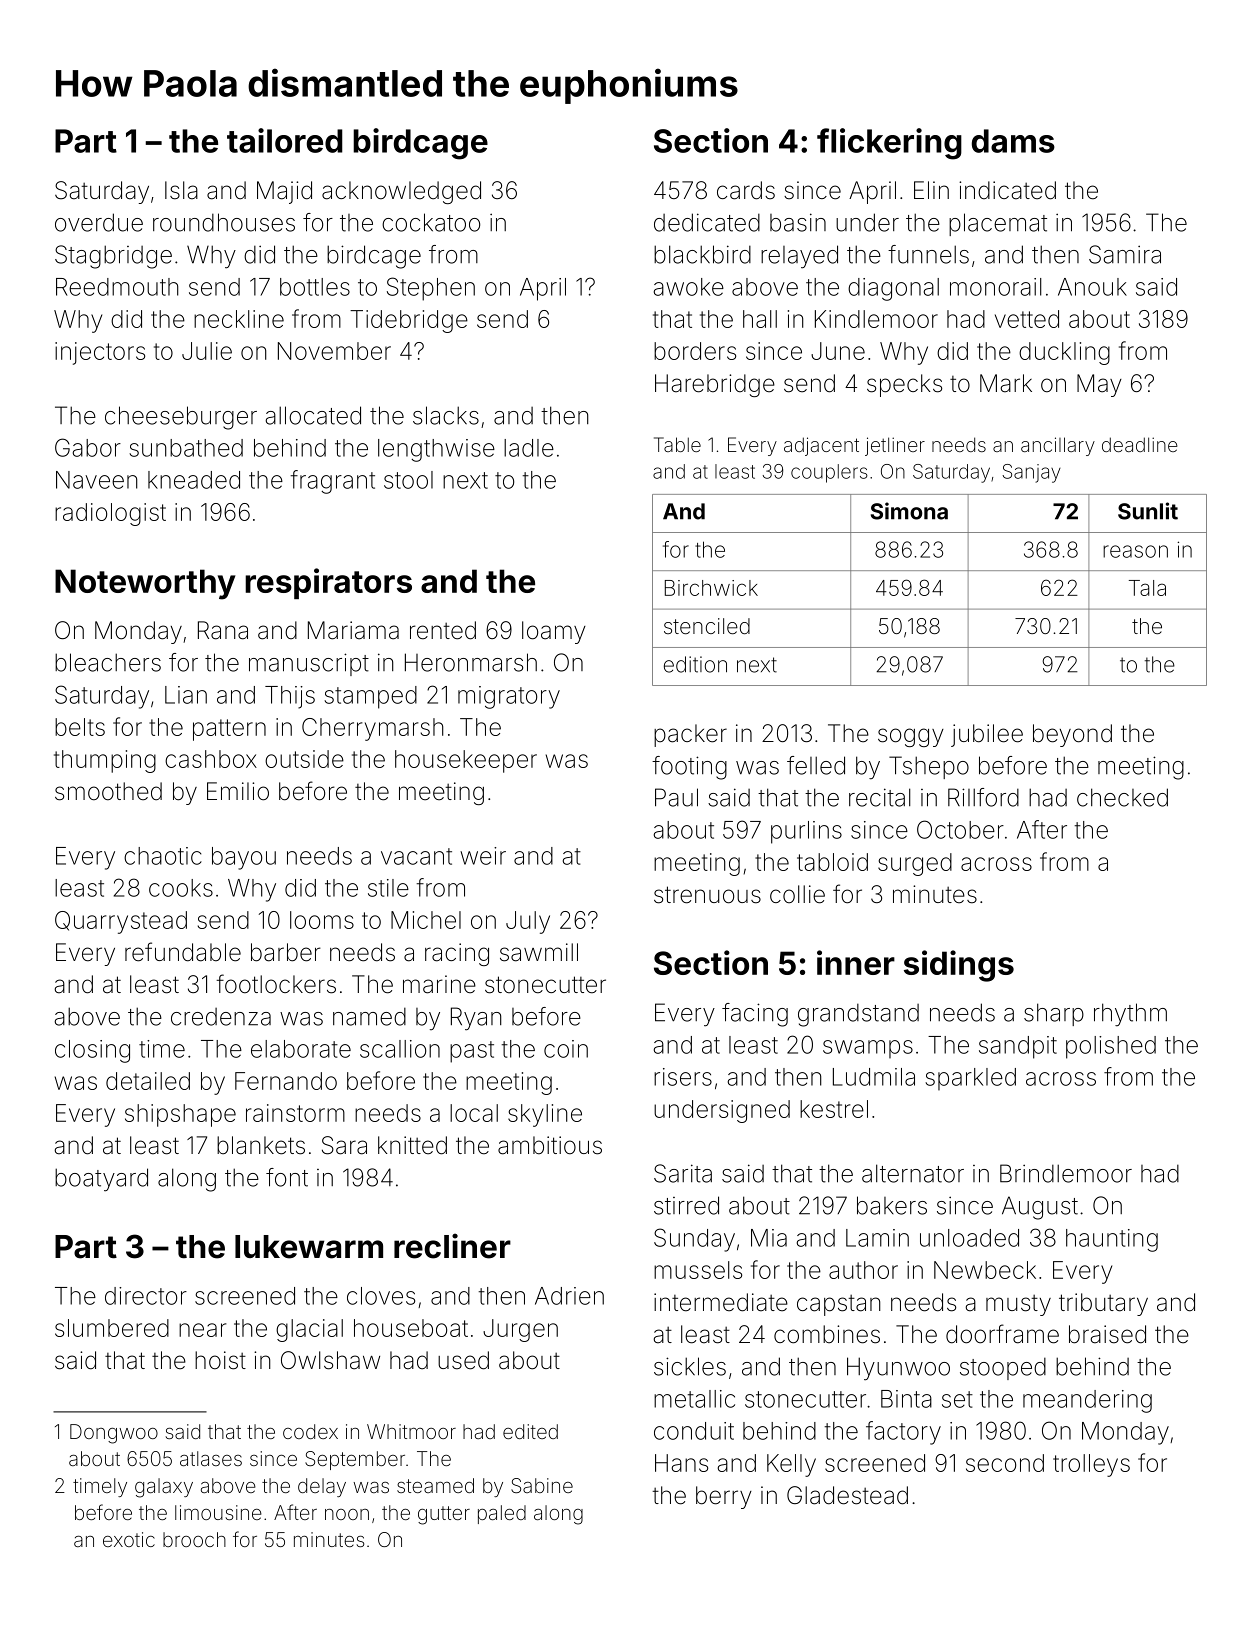  I want to click on roundhouses, so click(224, 222).
